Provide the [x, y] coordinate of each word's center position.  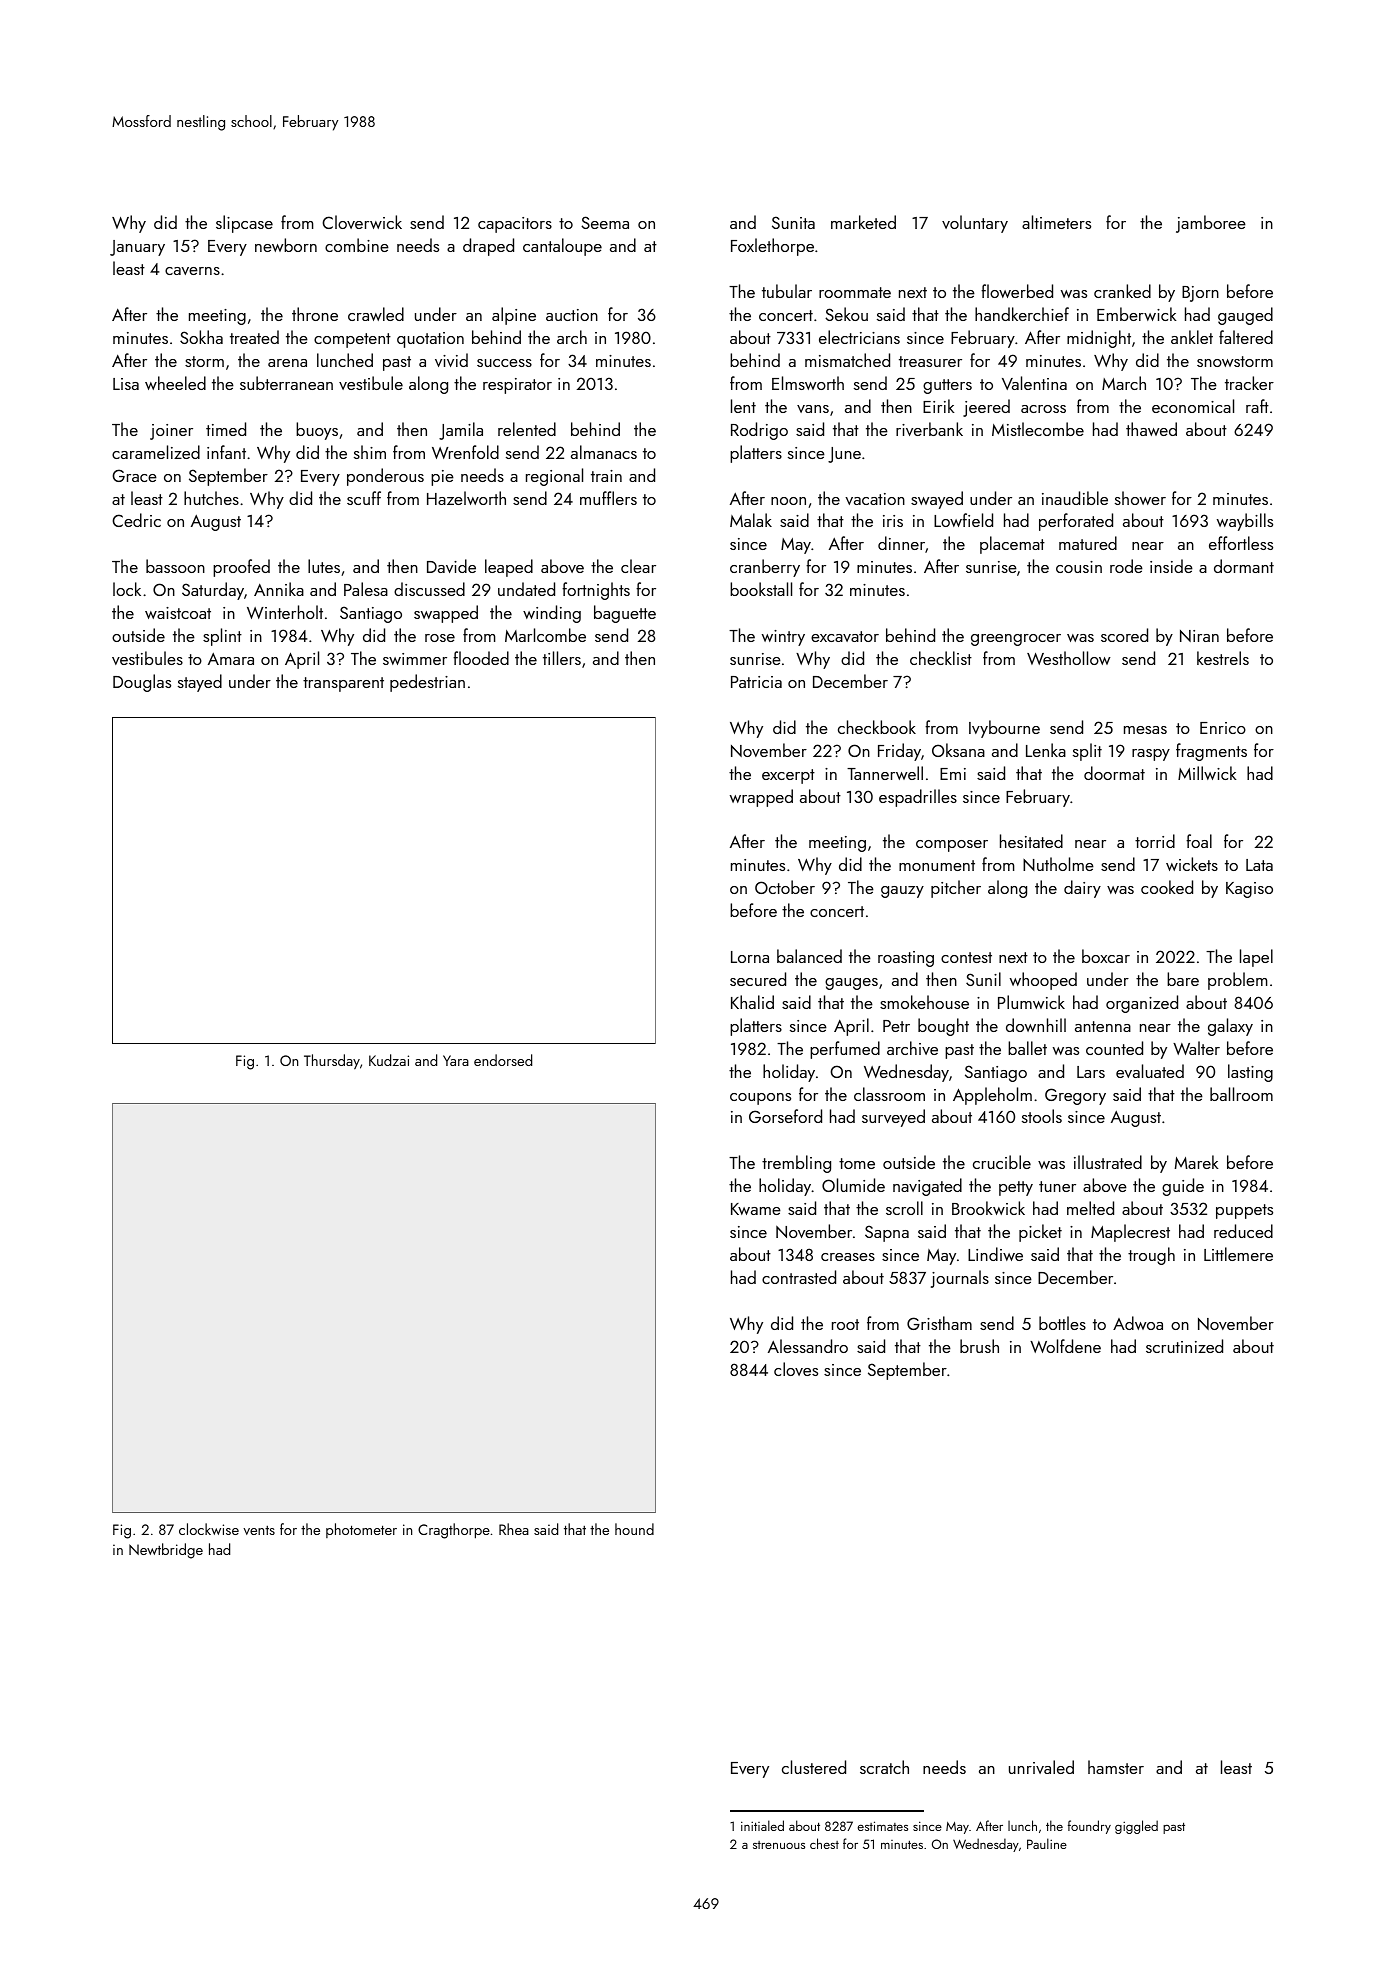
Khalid [752, 1002]
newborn [286, 245]
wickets [1192, 864]
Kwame [756, 1209]
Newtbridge [166, 1551]
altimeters [1056, 222]
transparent [343, 684]
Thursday [332, 1062]
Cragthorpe [454, 1531]
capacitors [515, 225]
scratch [884, 1767]
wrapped [761, 798]
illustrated [1108, 1162]
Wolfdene [1065, 1346]
